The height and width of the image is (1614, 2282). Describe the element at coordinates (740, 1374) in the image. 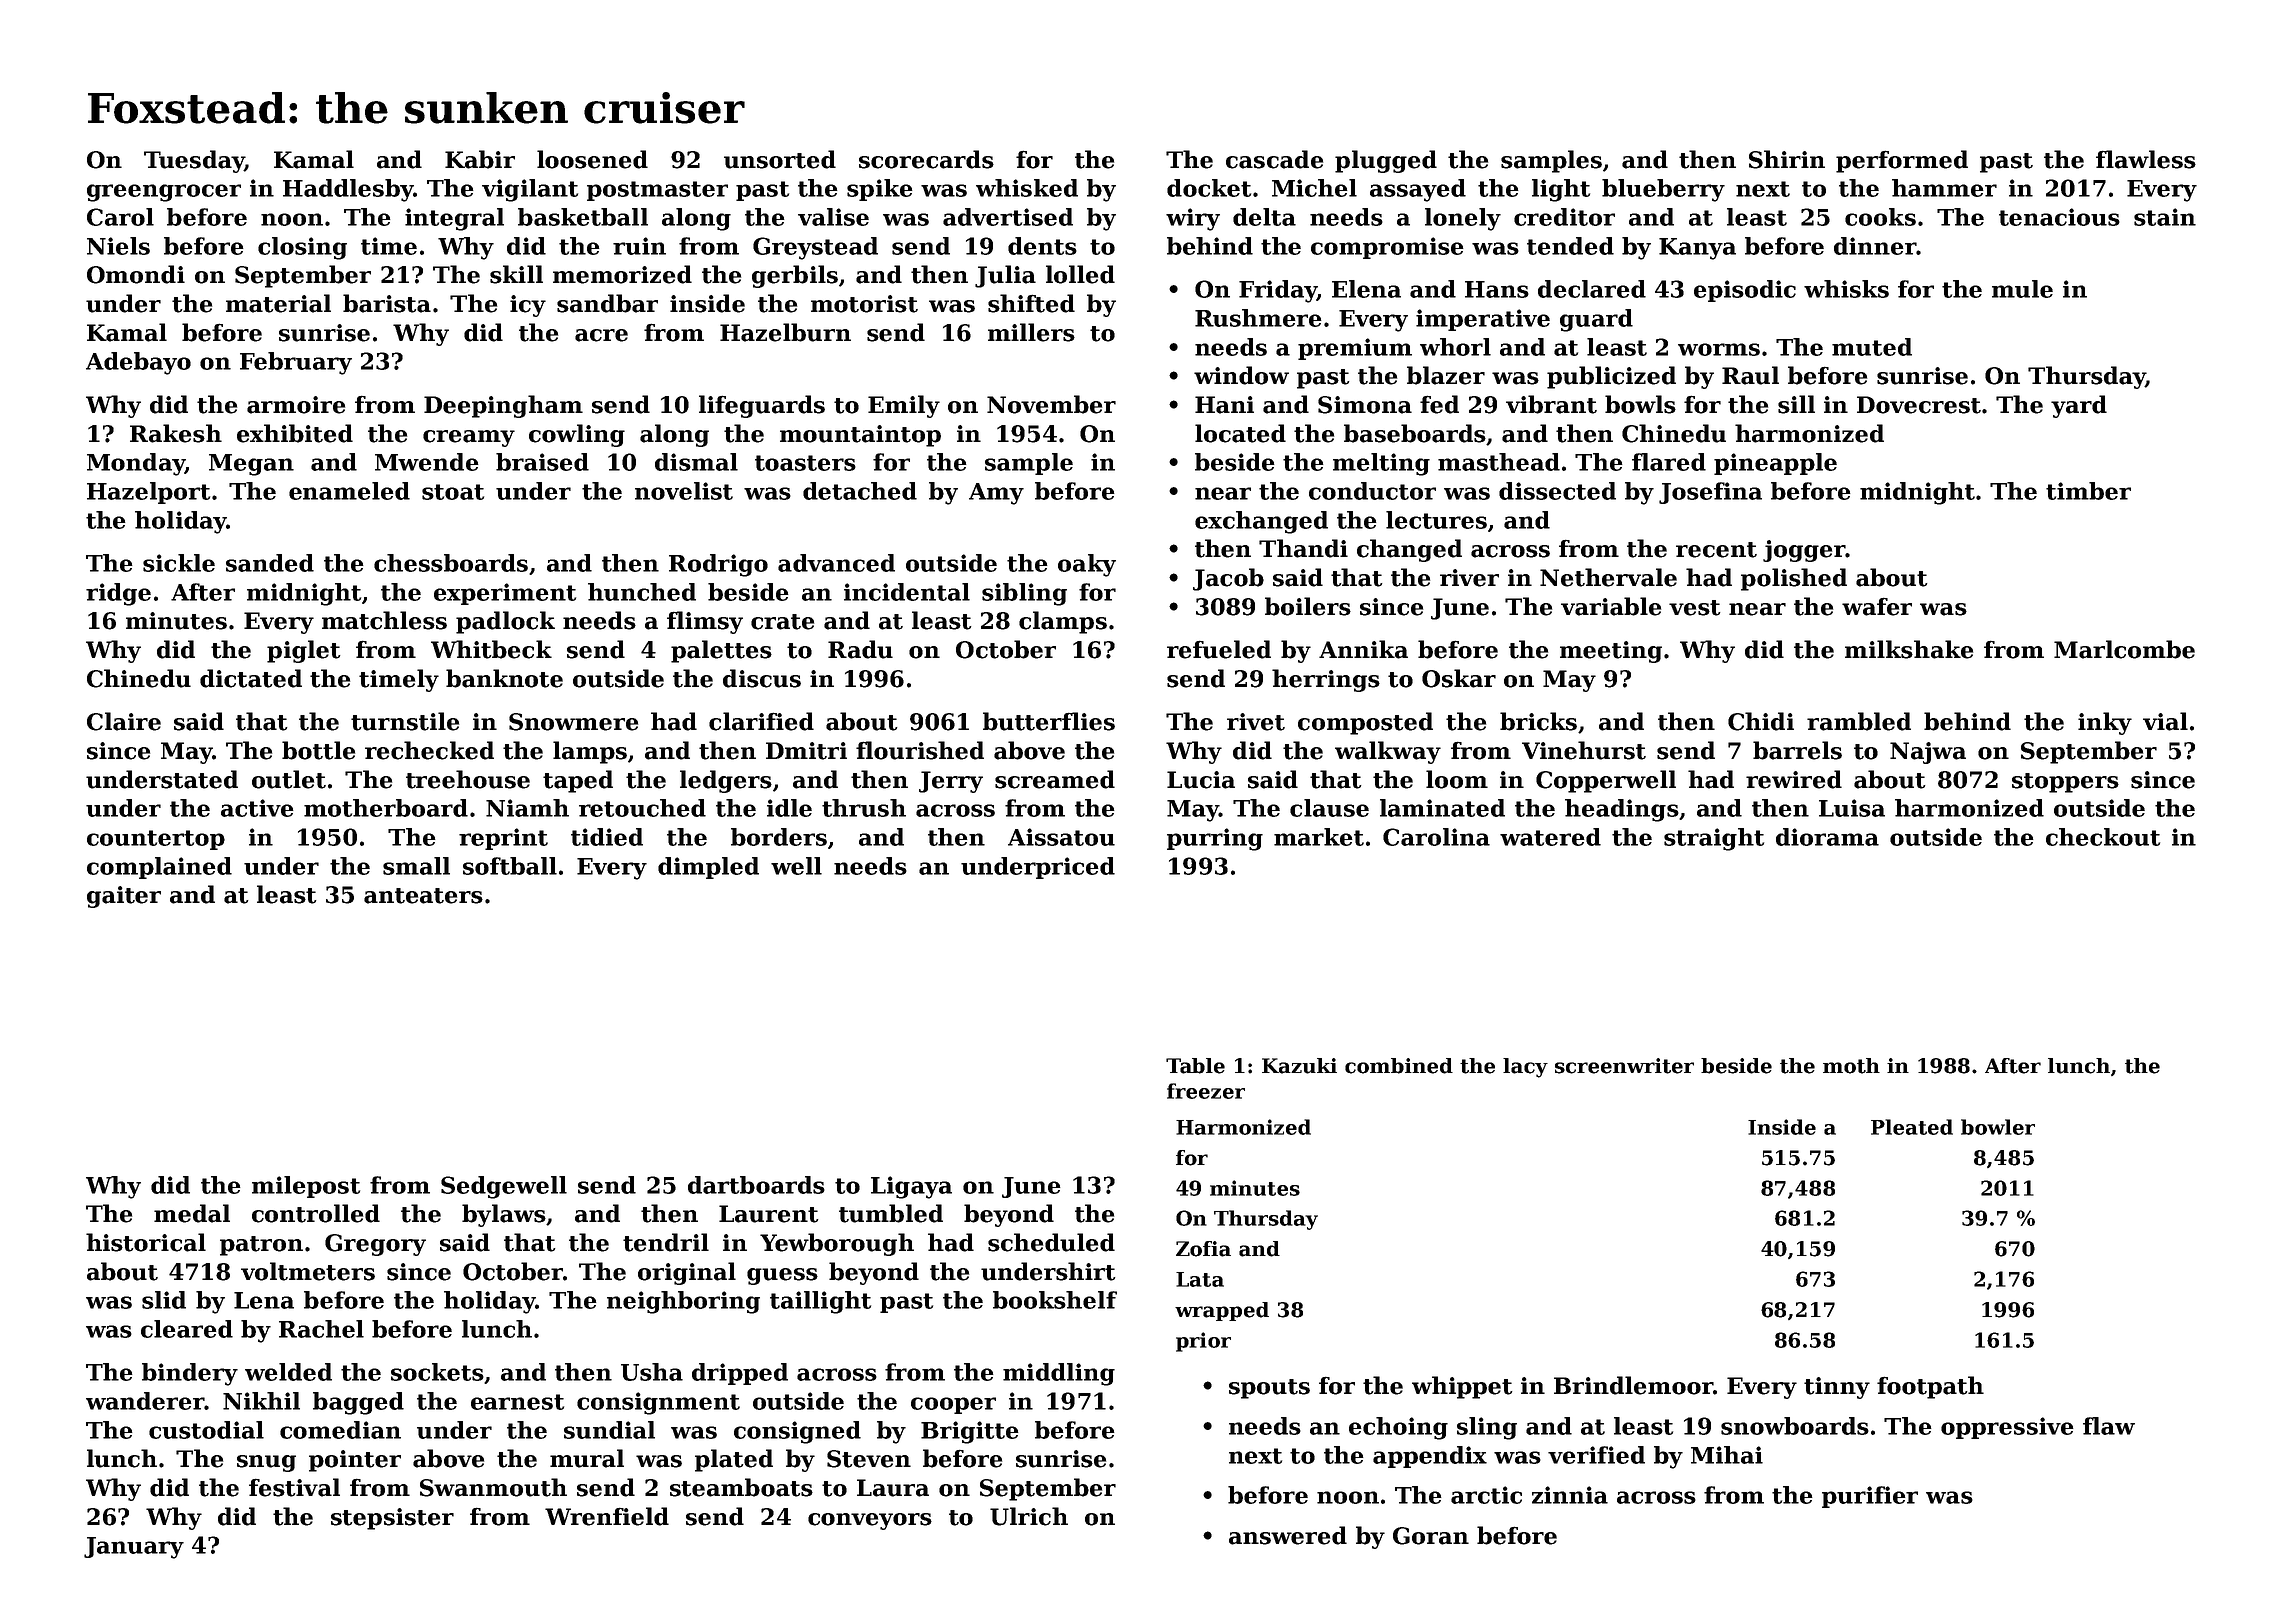

I see `dripped` at that location.
